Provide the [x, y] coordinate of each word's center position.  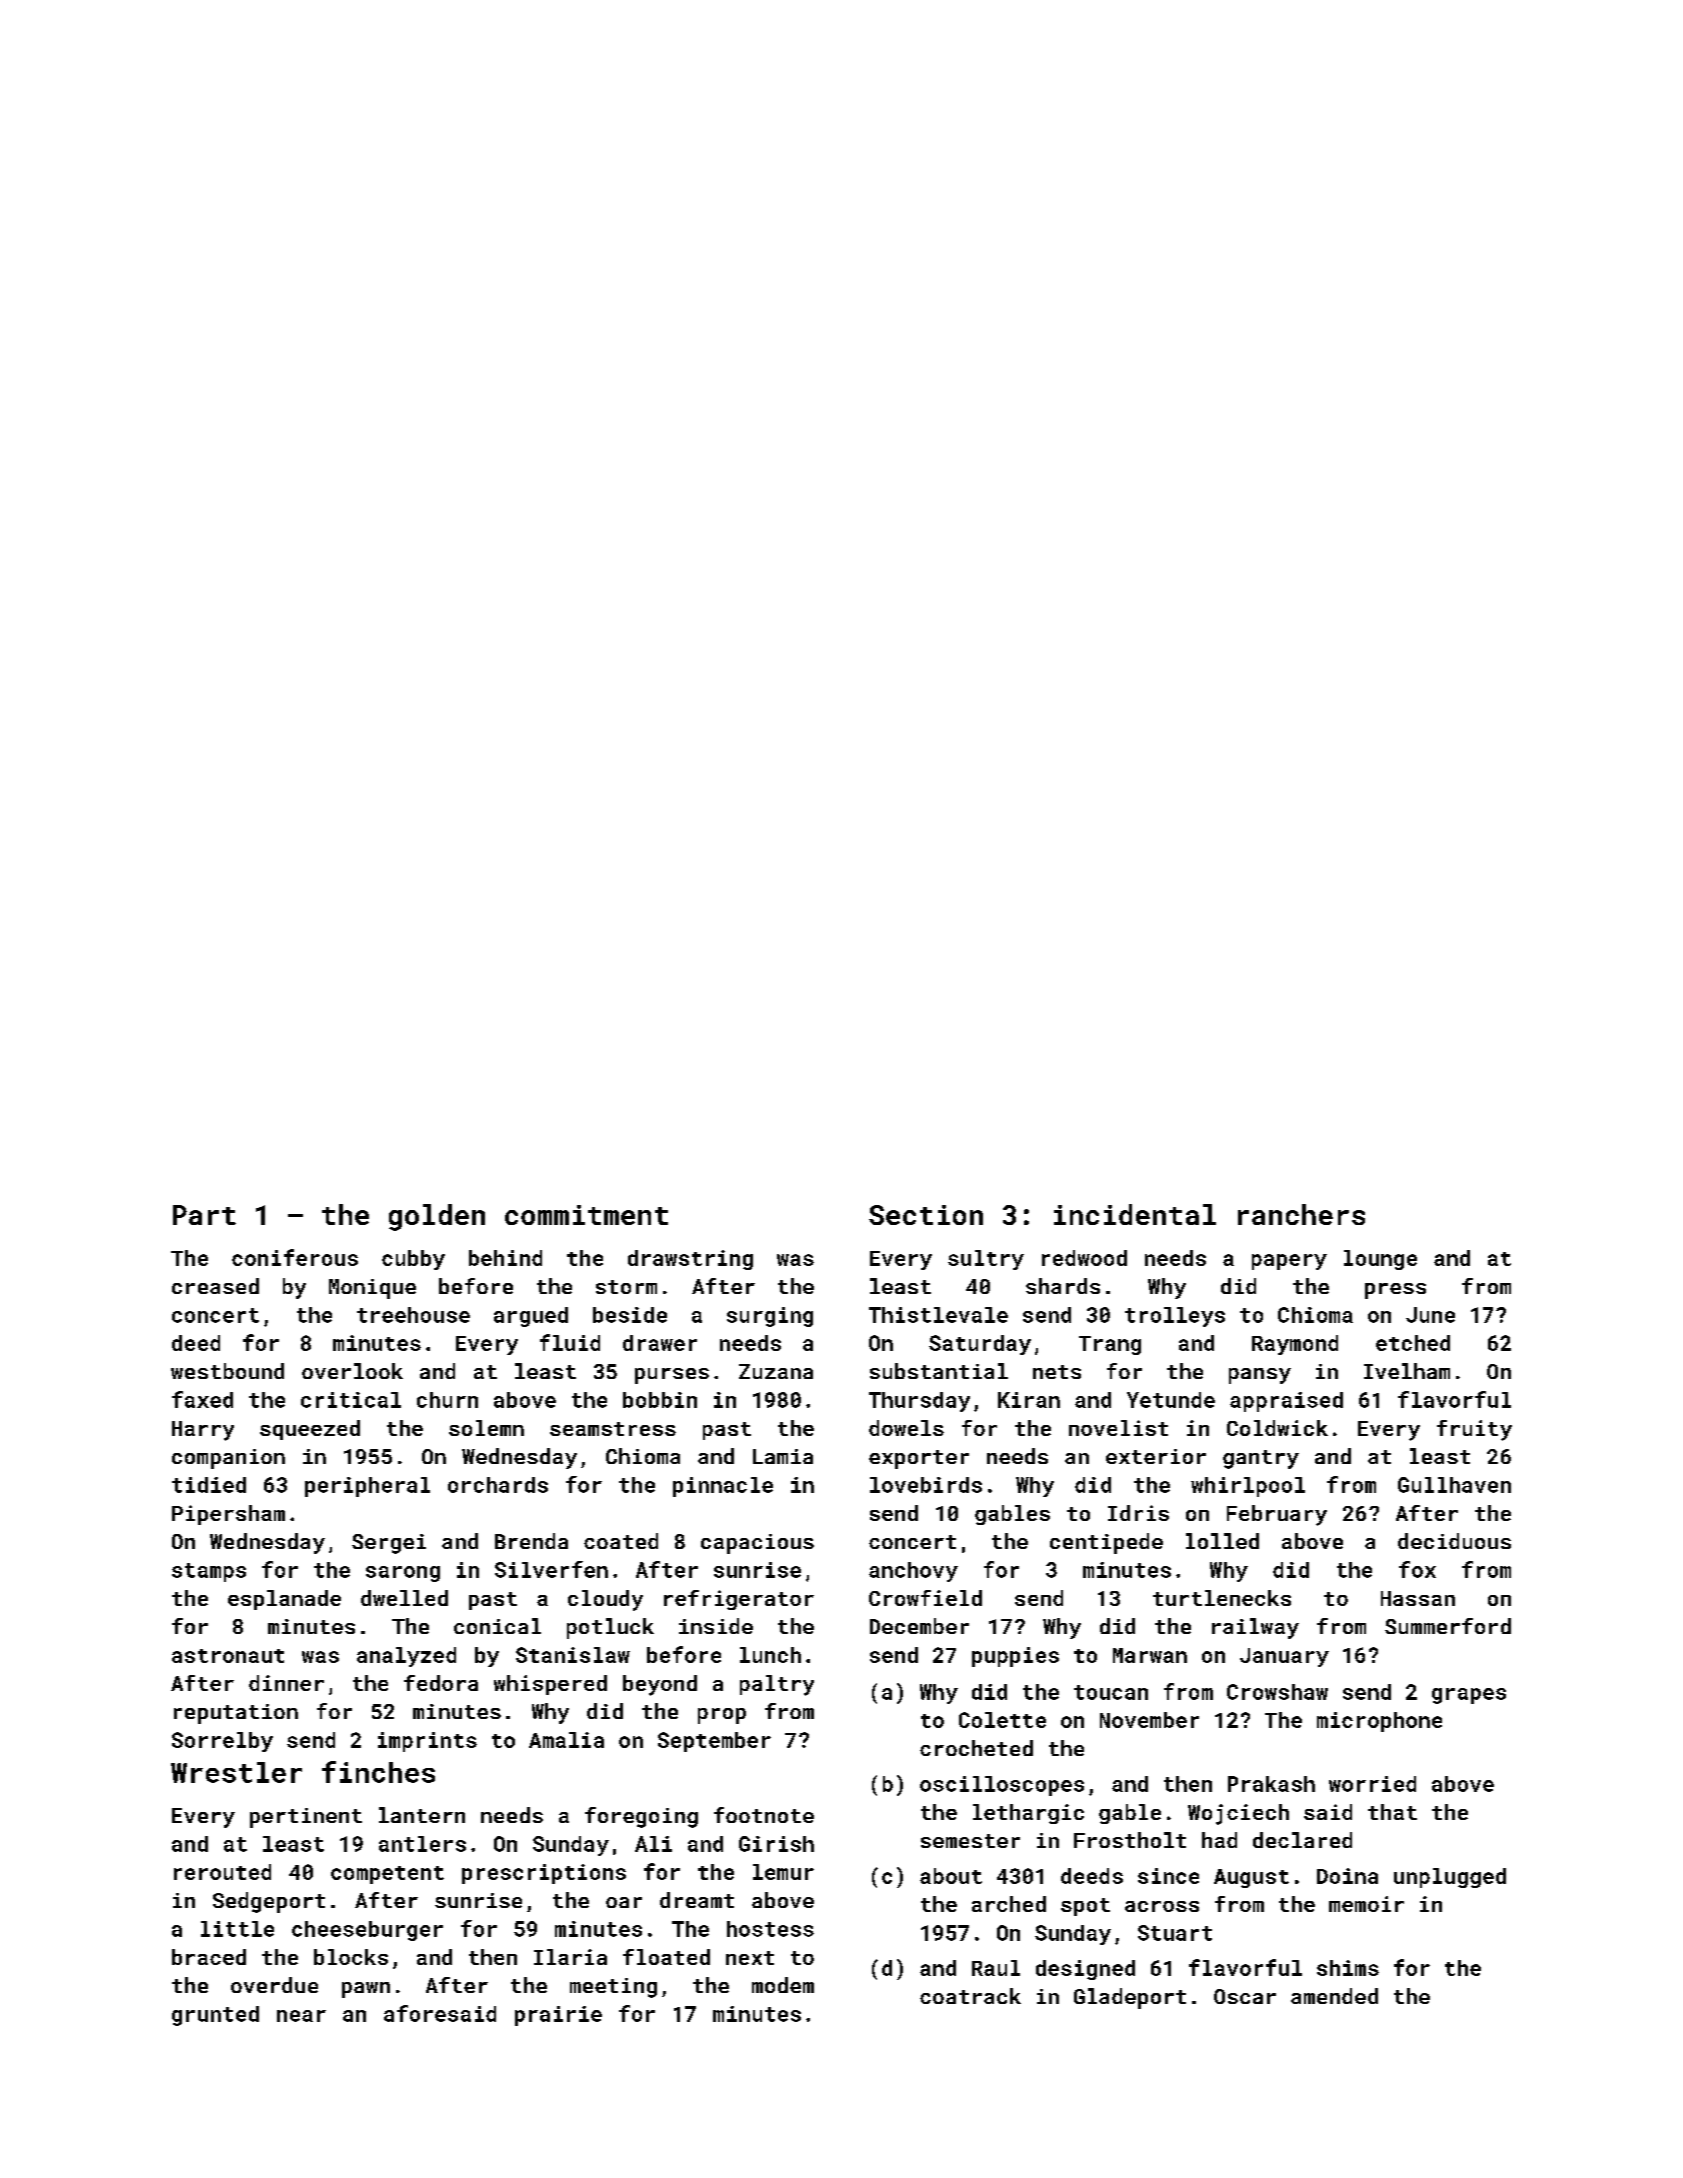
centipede [1106, 1543]
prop [722, 1716]
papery [1289, 1262]
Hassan [1418, 1598]
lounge [1380, 1260]
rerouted [222, 1872]
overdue [274, 1985]
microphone [1379, 1722]
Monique [372, 1289]
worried [1372, 1784]
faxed [202, 1399]
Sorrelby [222, 1742]
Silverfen [551, 1569]
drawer [660, 1343]
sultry [986, 1260]
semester [970, 1841]
